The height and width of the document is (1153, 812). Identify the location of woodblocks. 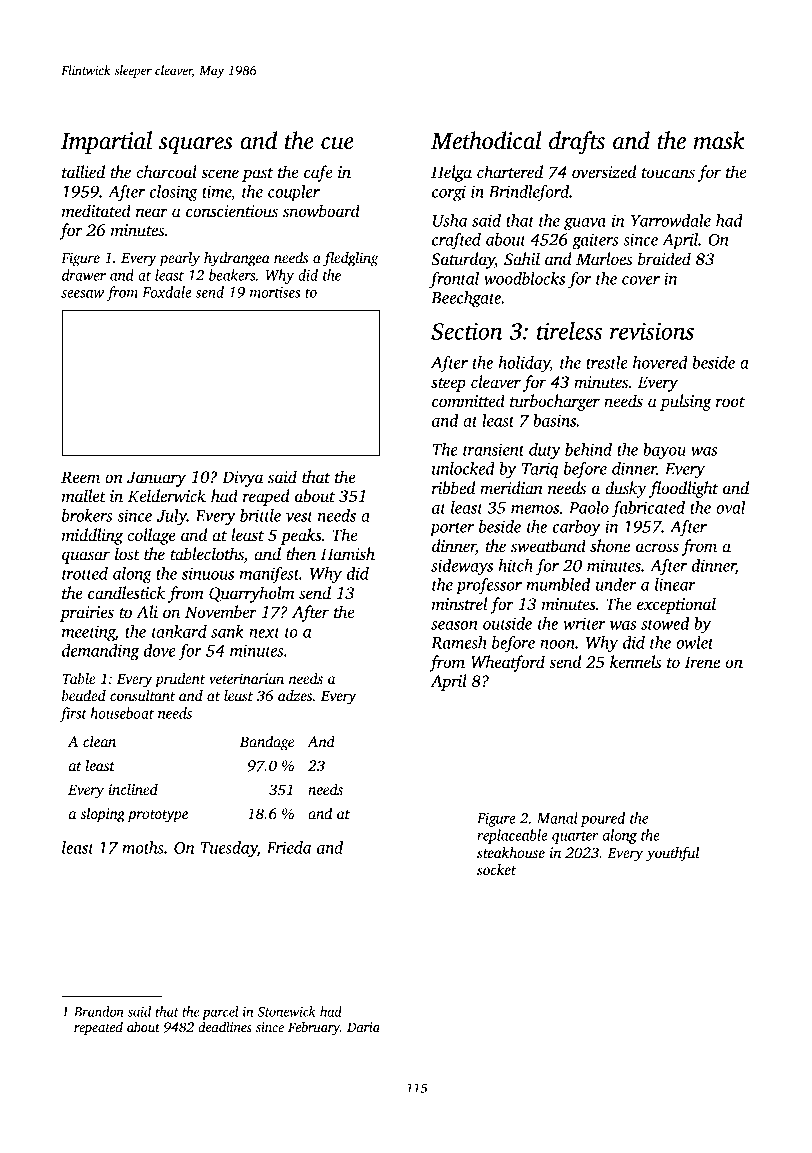
(524, 278).
